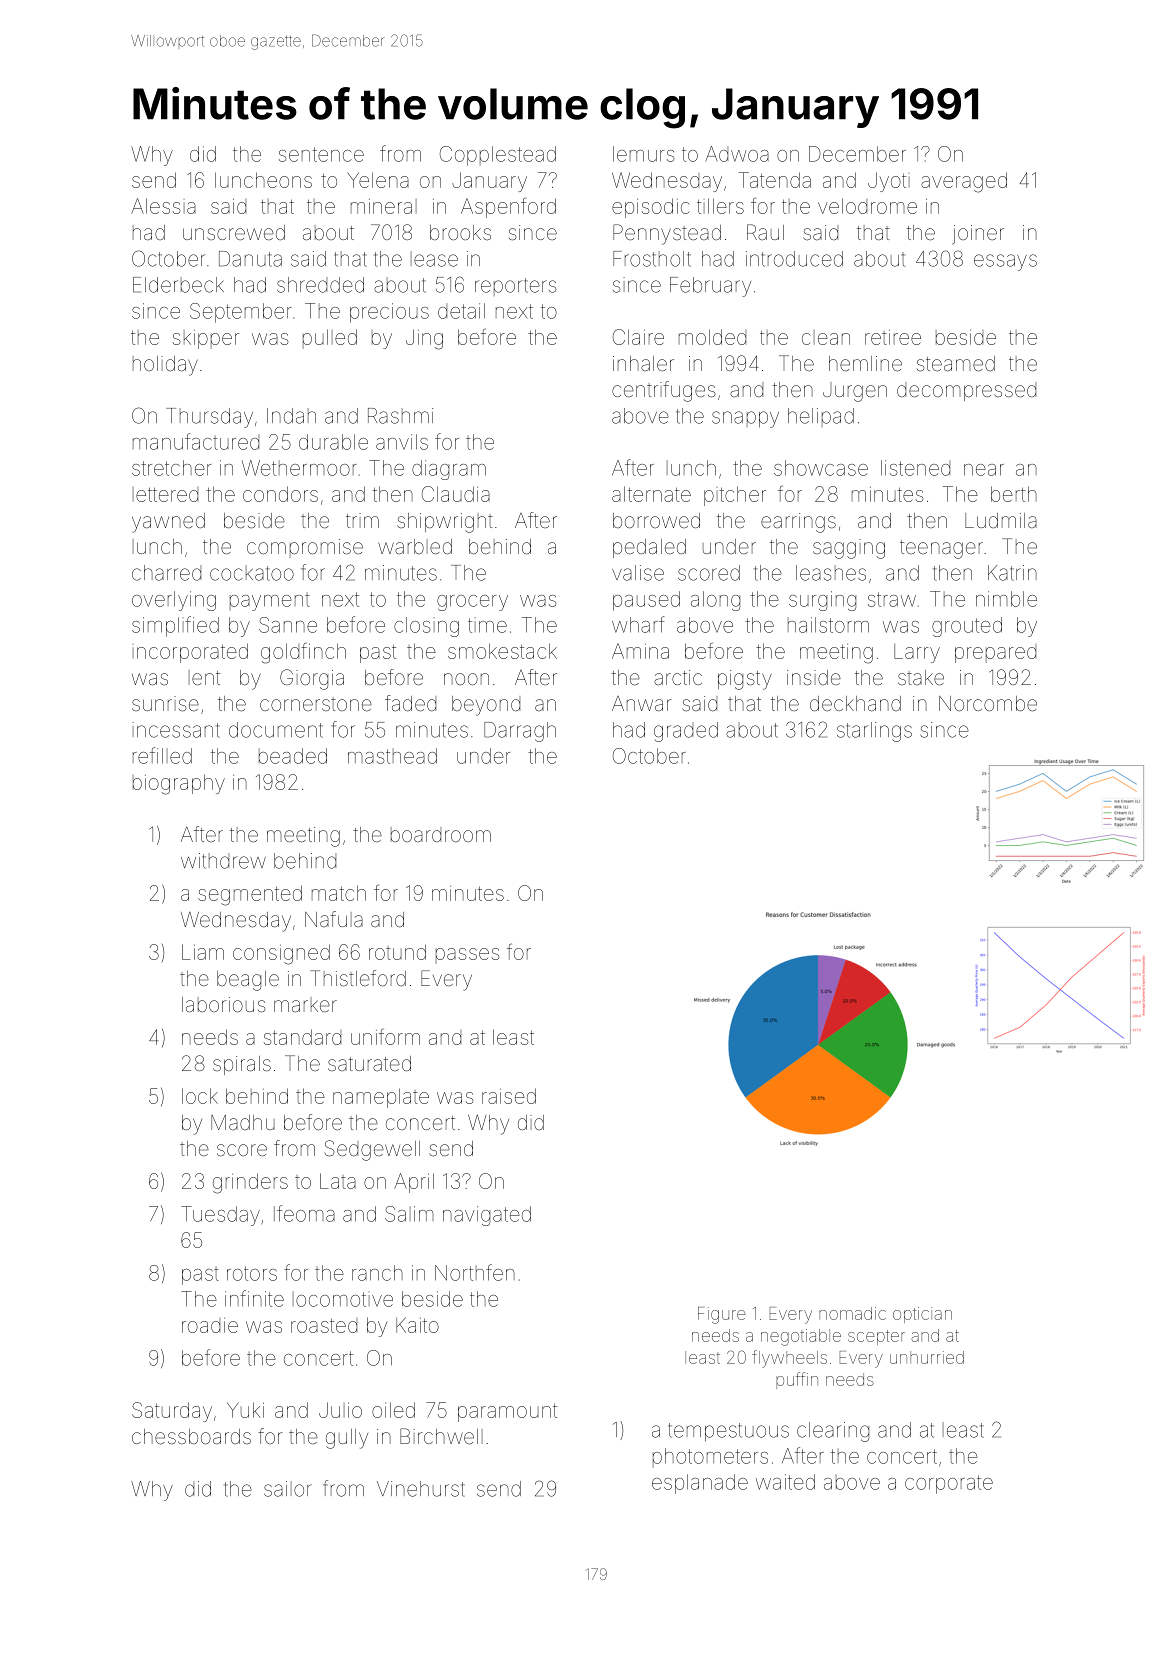 This screenshot has height=1653, width=1169. I want to click on photometers, so click(710, 1457).
